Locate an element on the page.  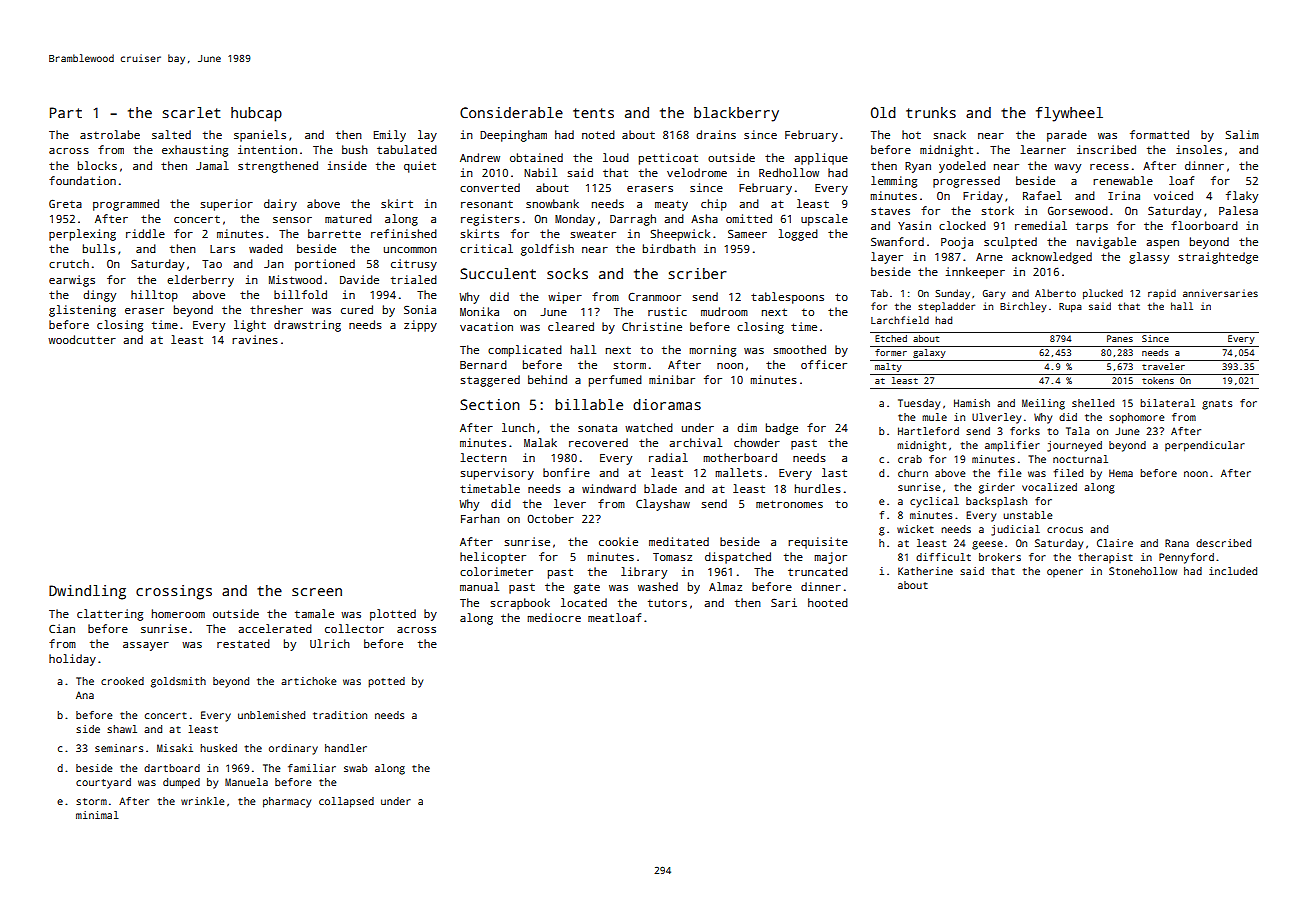
hooted is located at coordinates (828, 602).
